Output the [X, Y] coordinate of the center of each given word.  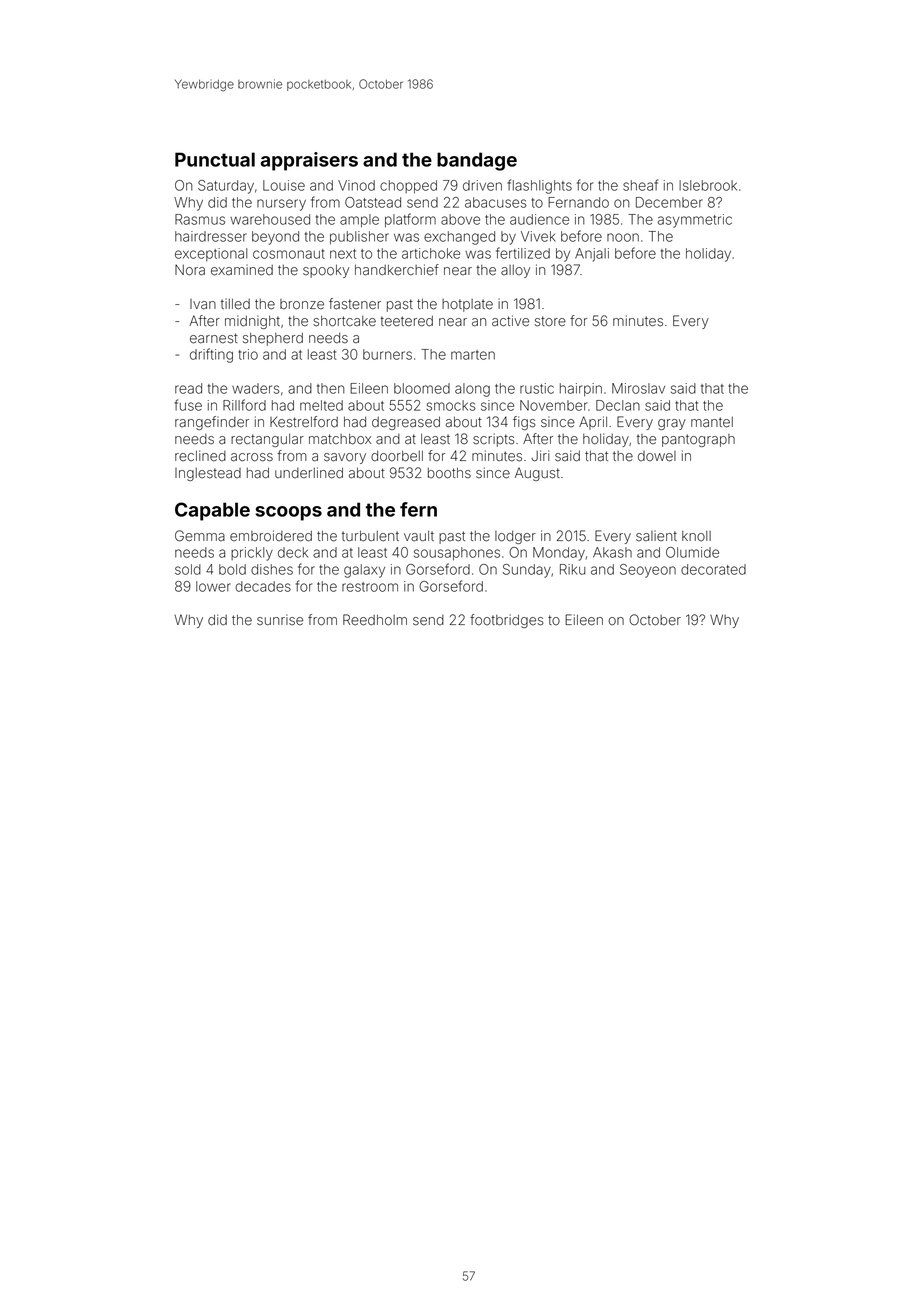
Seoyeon [648, 571]
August [537, 474]
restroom [370, 587]
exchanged [459, 238]
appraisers [309, 161]
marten [473, 355]
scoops [288, 513]
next [343, 254]
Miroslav [638, 388]
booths [449, 473]
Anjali [592, 255]
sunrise [280, 620]
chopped [408, 186]
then [330, 388]
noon [623, 237]
